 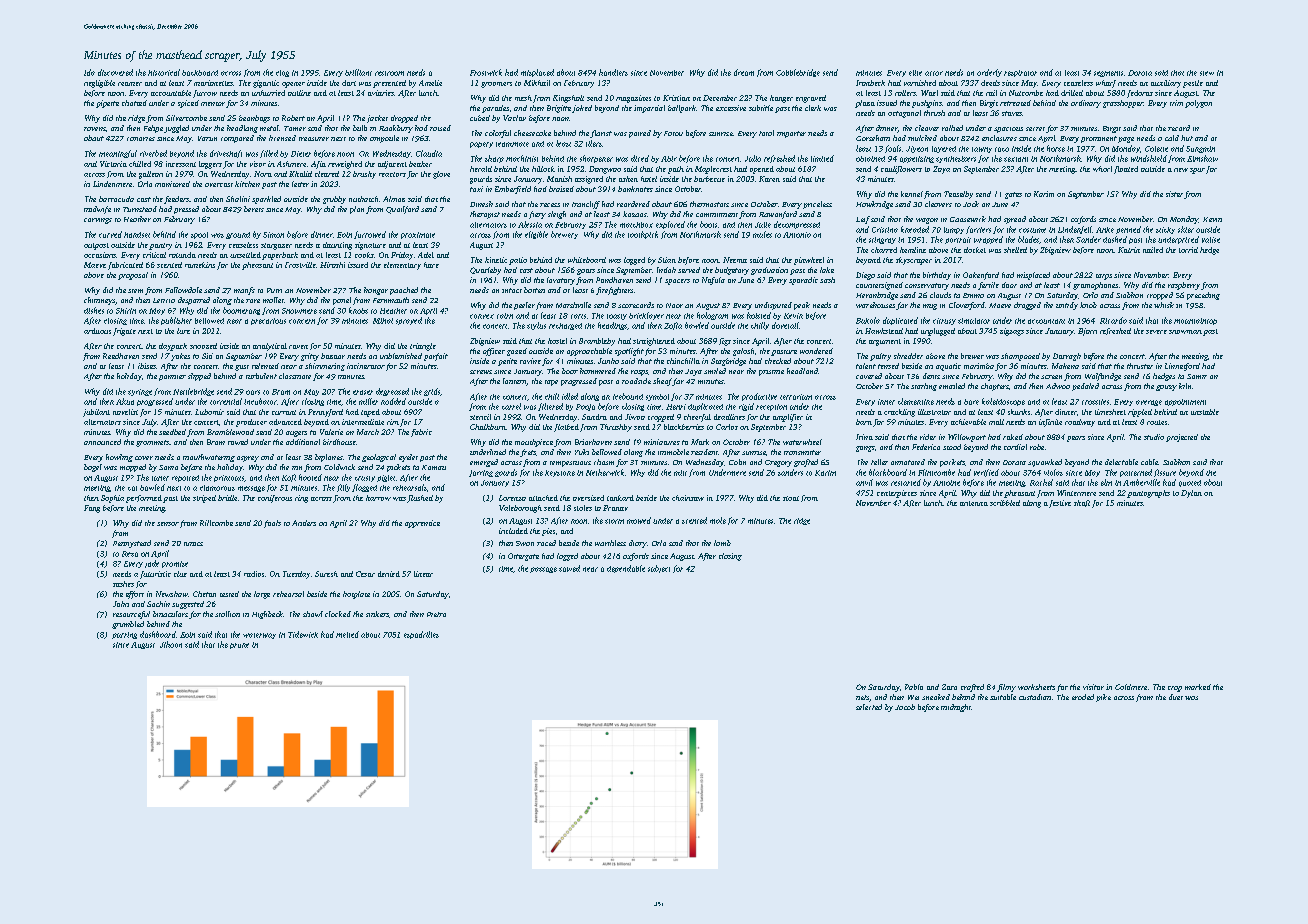 I want to click on pike, so click(x=1103, y=698).
